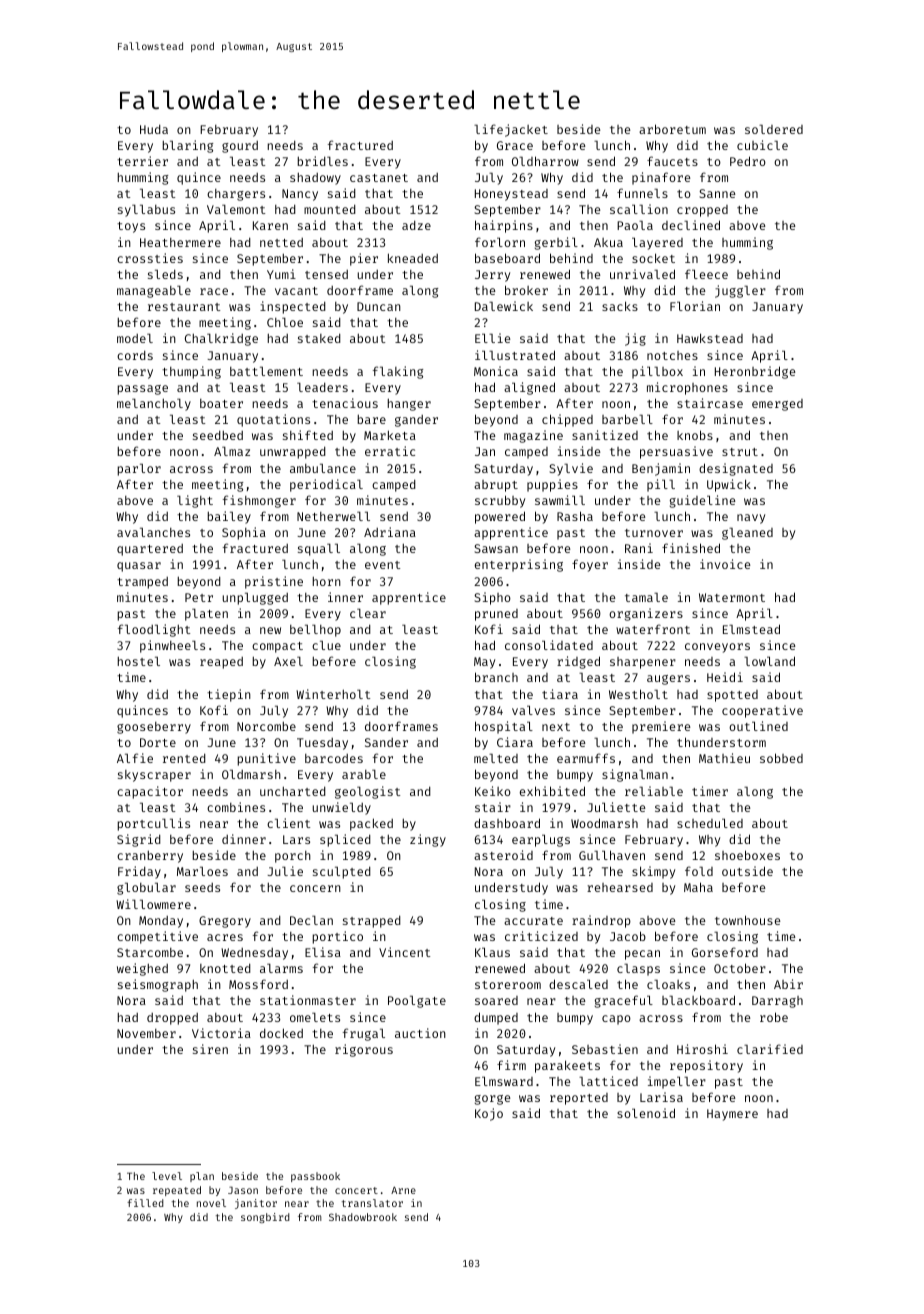 The height and width of the document is (1314, 924). What do you see at coordinates (781, 758) in the document?
I see `sobbed` at bounding box center [781, 758].
